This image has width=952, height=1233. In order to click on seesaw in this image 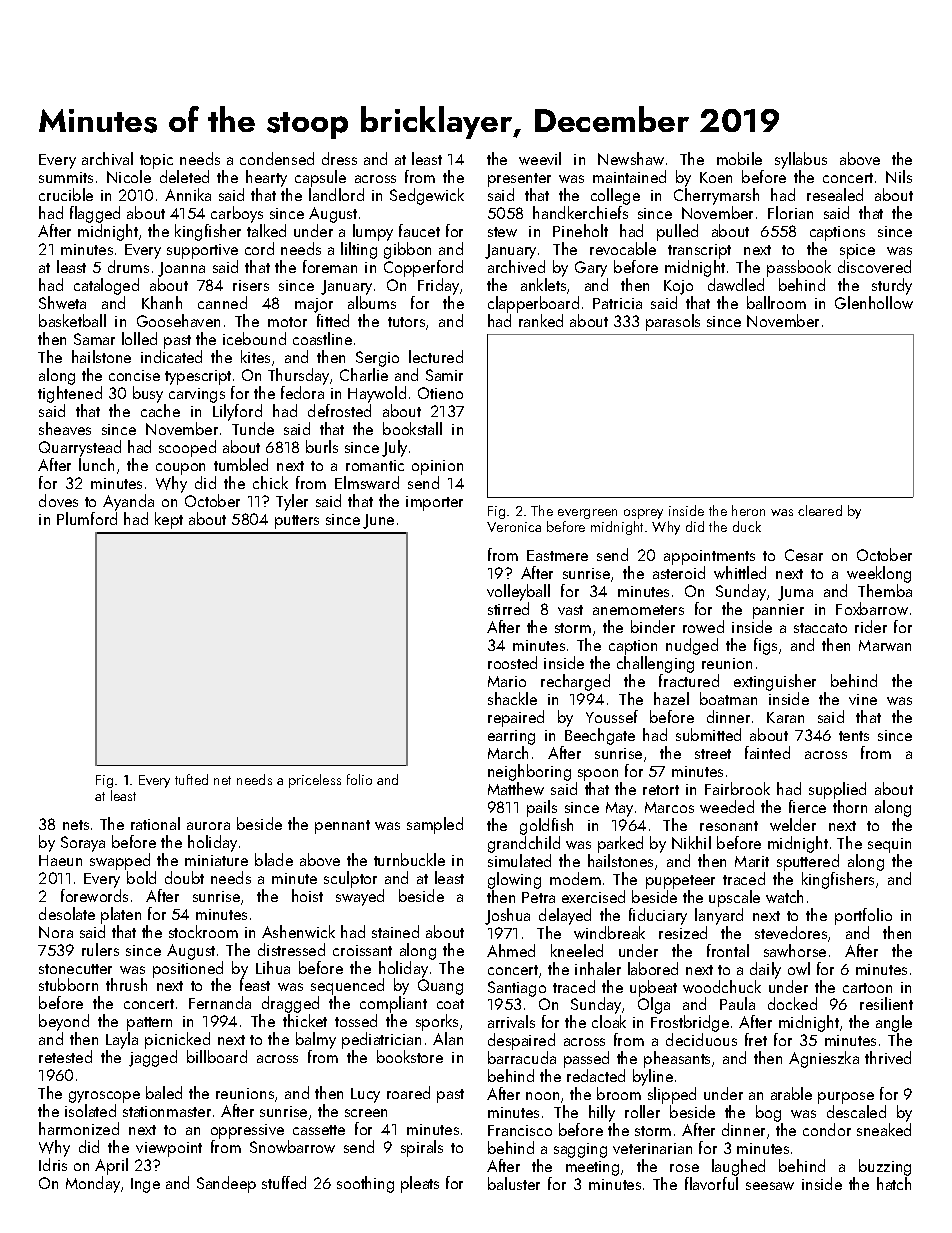, I will do `click(770, 1186)`.
